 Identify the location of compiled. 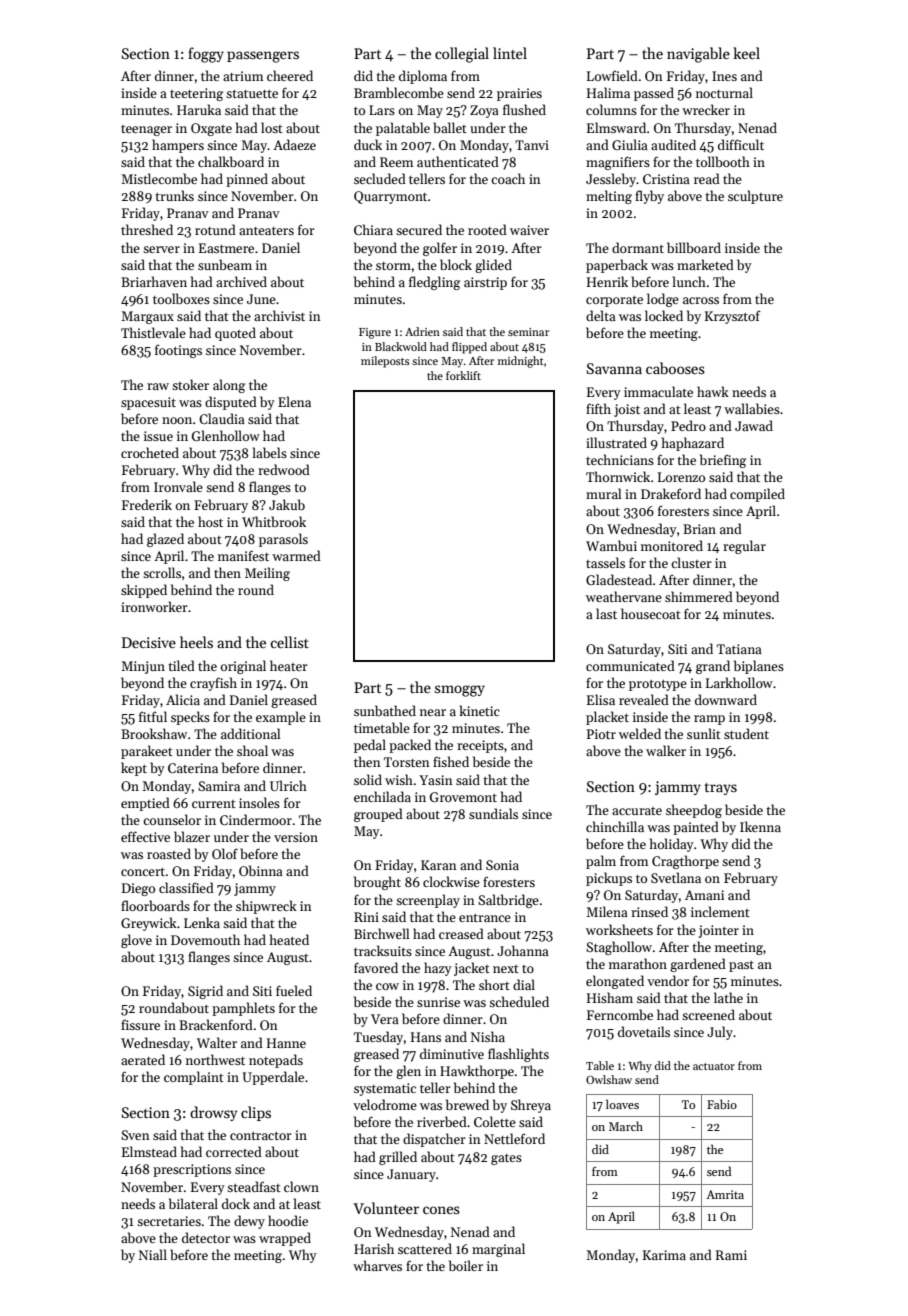
(757, 495).
